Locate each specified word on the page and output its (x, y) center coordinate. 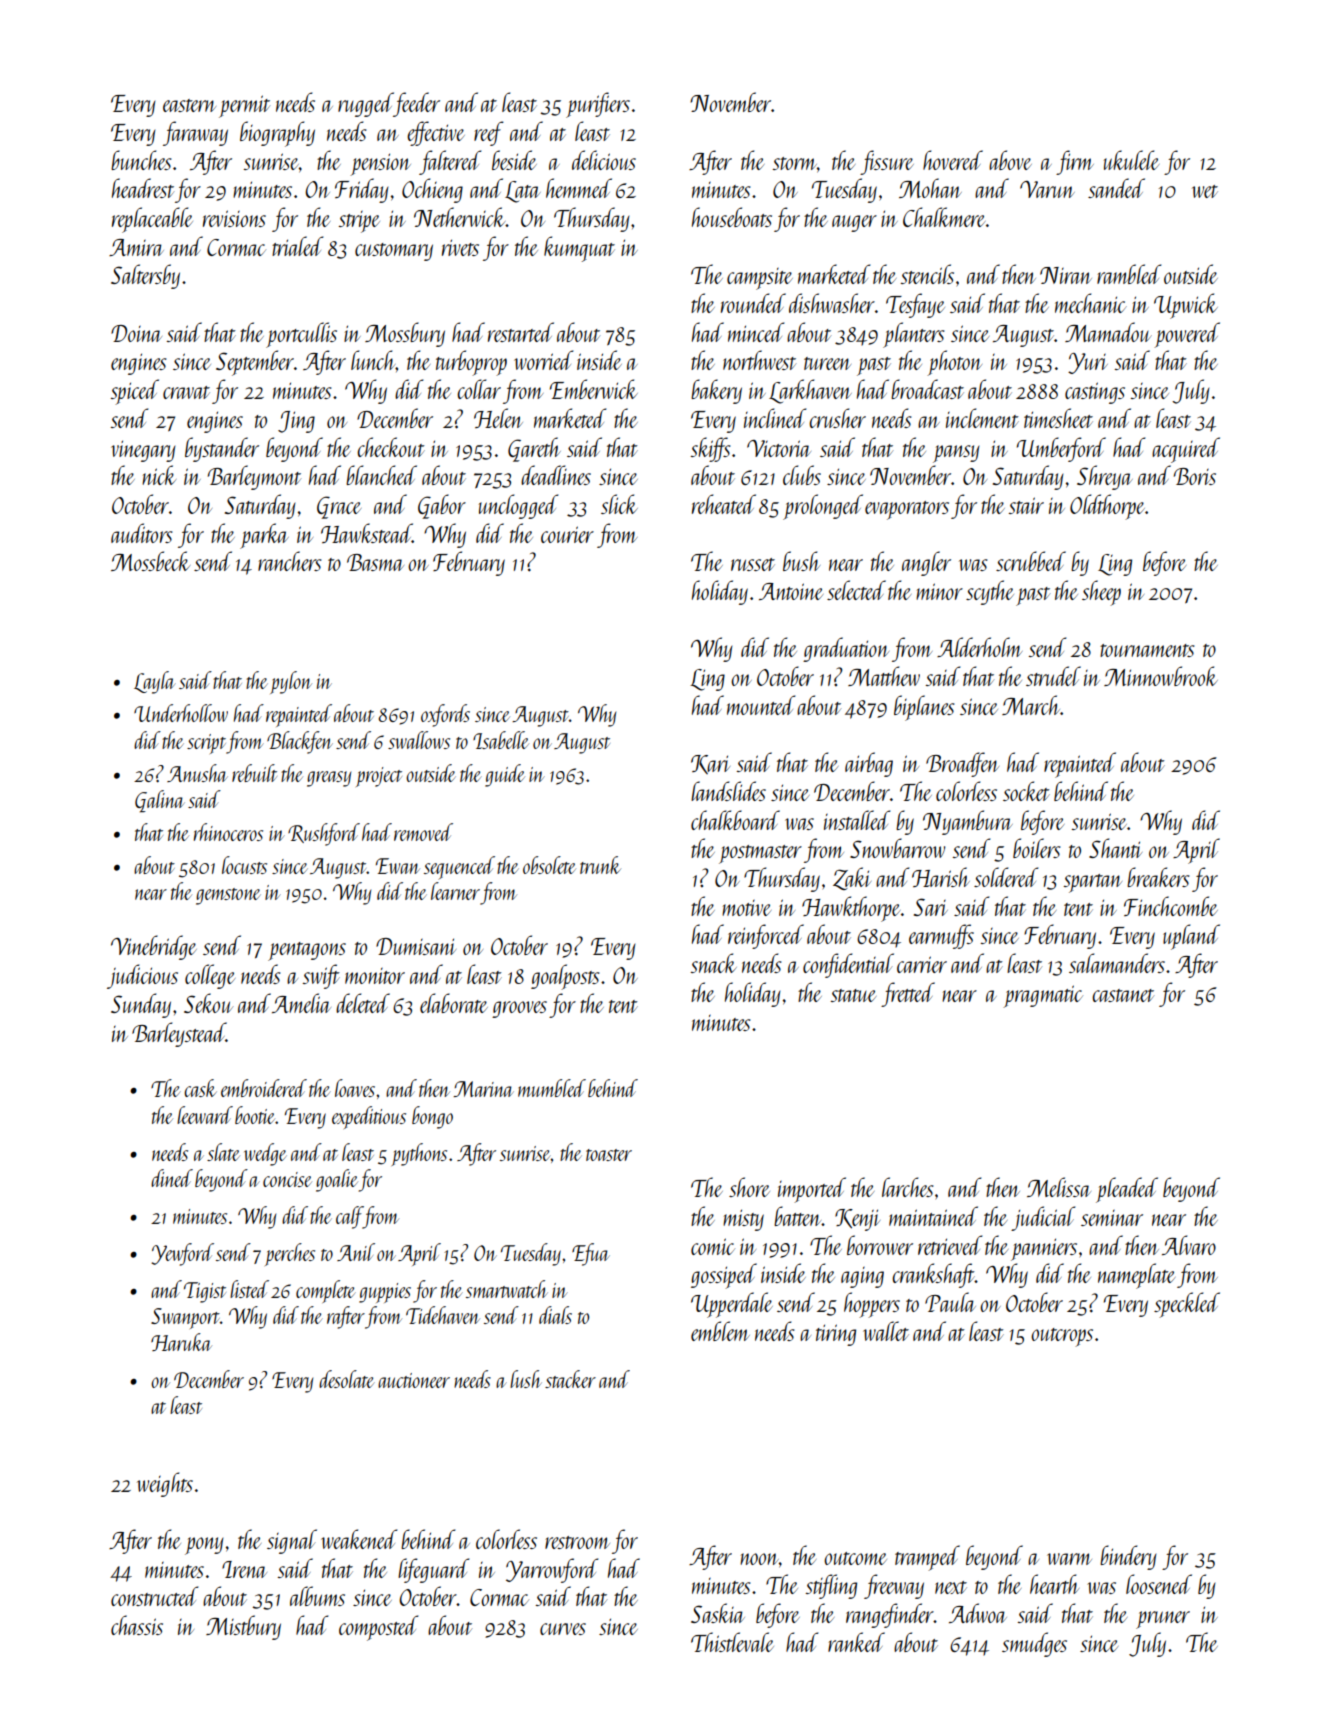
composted (378, 1628)
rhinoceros (228, 832)
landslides (728, 791)
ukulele (1131, 160)
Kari (710, 764)
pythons (419, 1154)
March (1031, 705)
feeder (417, 104)
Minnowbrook (1161, 676)
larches (908, 1187)
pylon (291, 682)
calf (349, 1217)
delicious (604, 160)
